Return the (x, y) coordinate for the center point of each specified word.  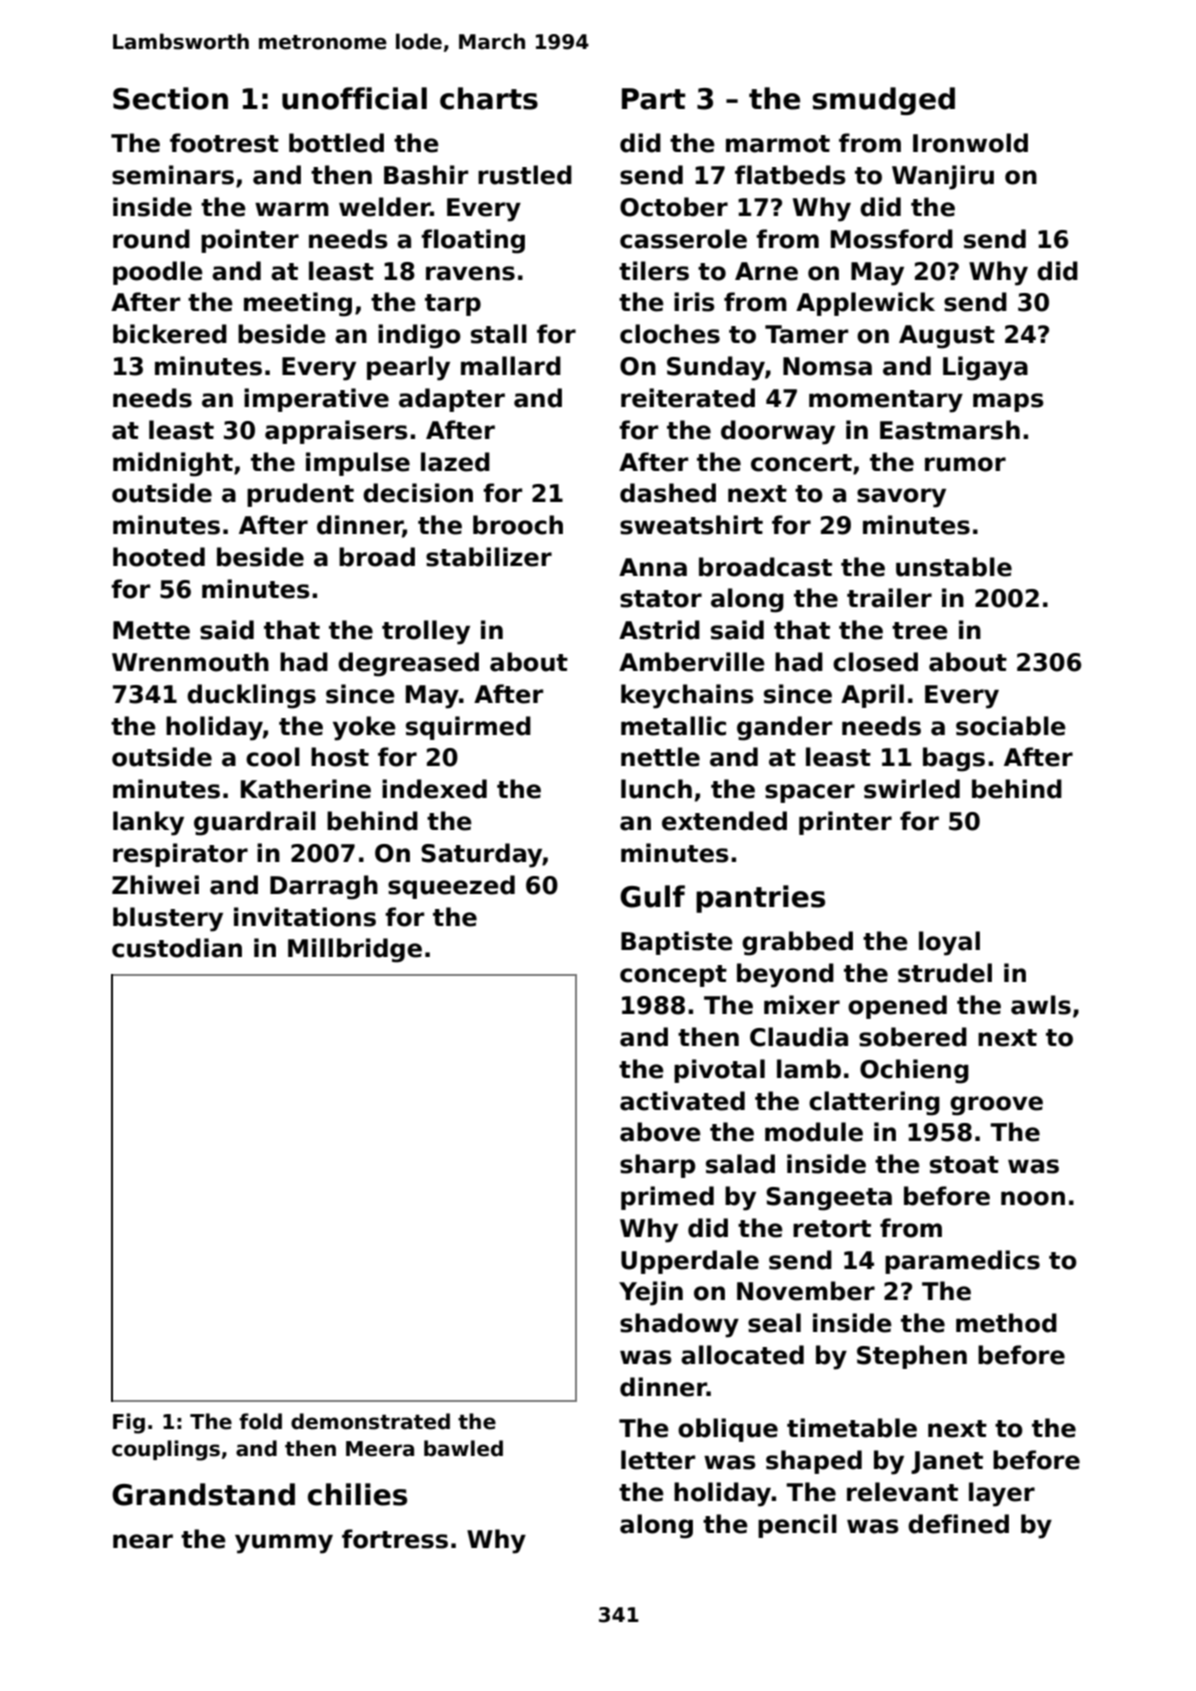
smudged (883, 101)
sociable (1011, 726)
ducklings (251, 696)
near (143, 1541)
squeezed (451, 887)
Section (170, 98)
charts (489, 98)
